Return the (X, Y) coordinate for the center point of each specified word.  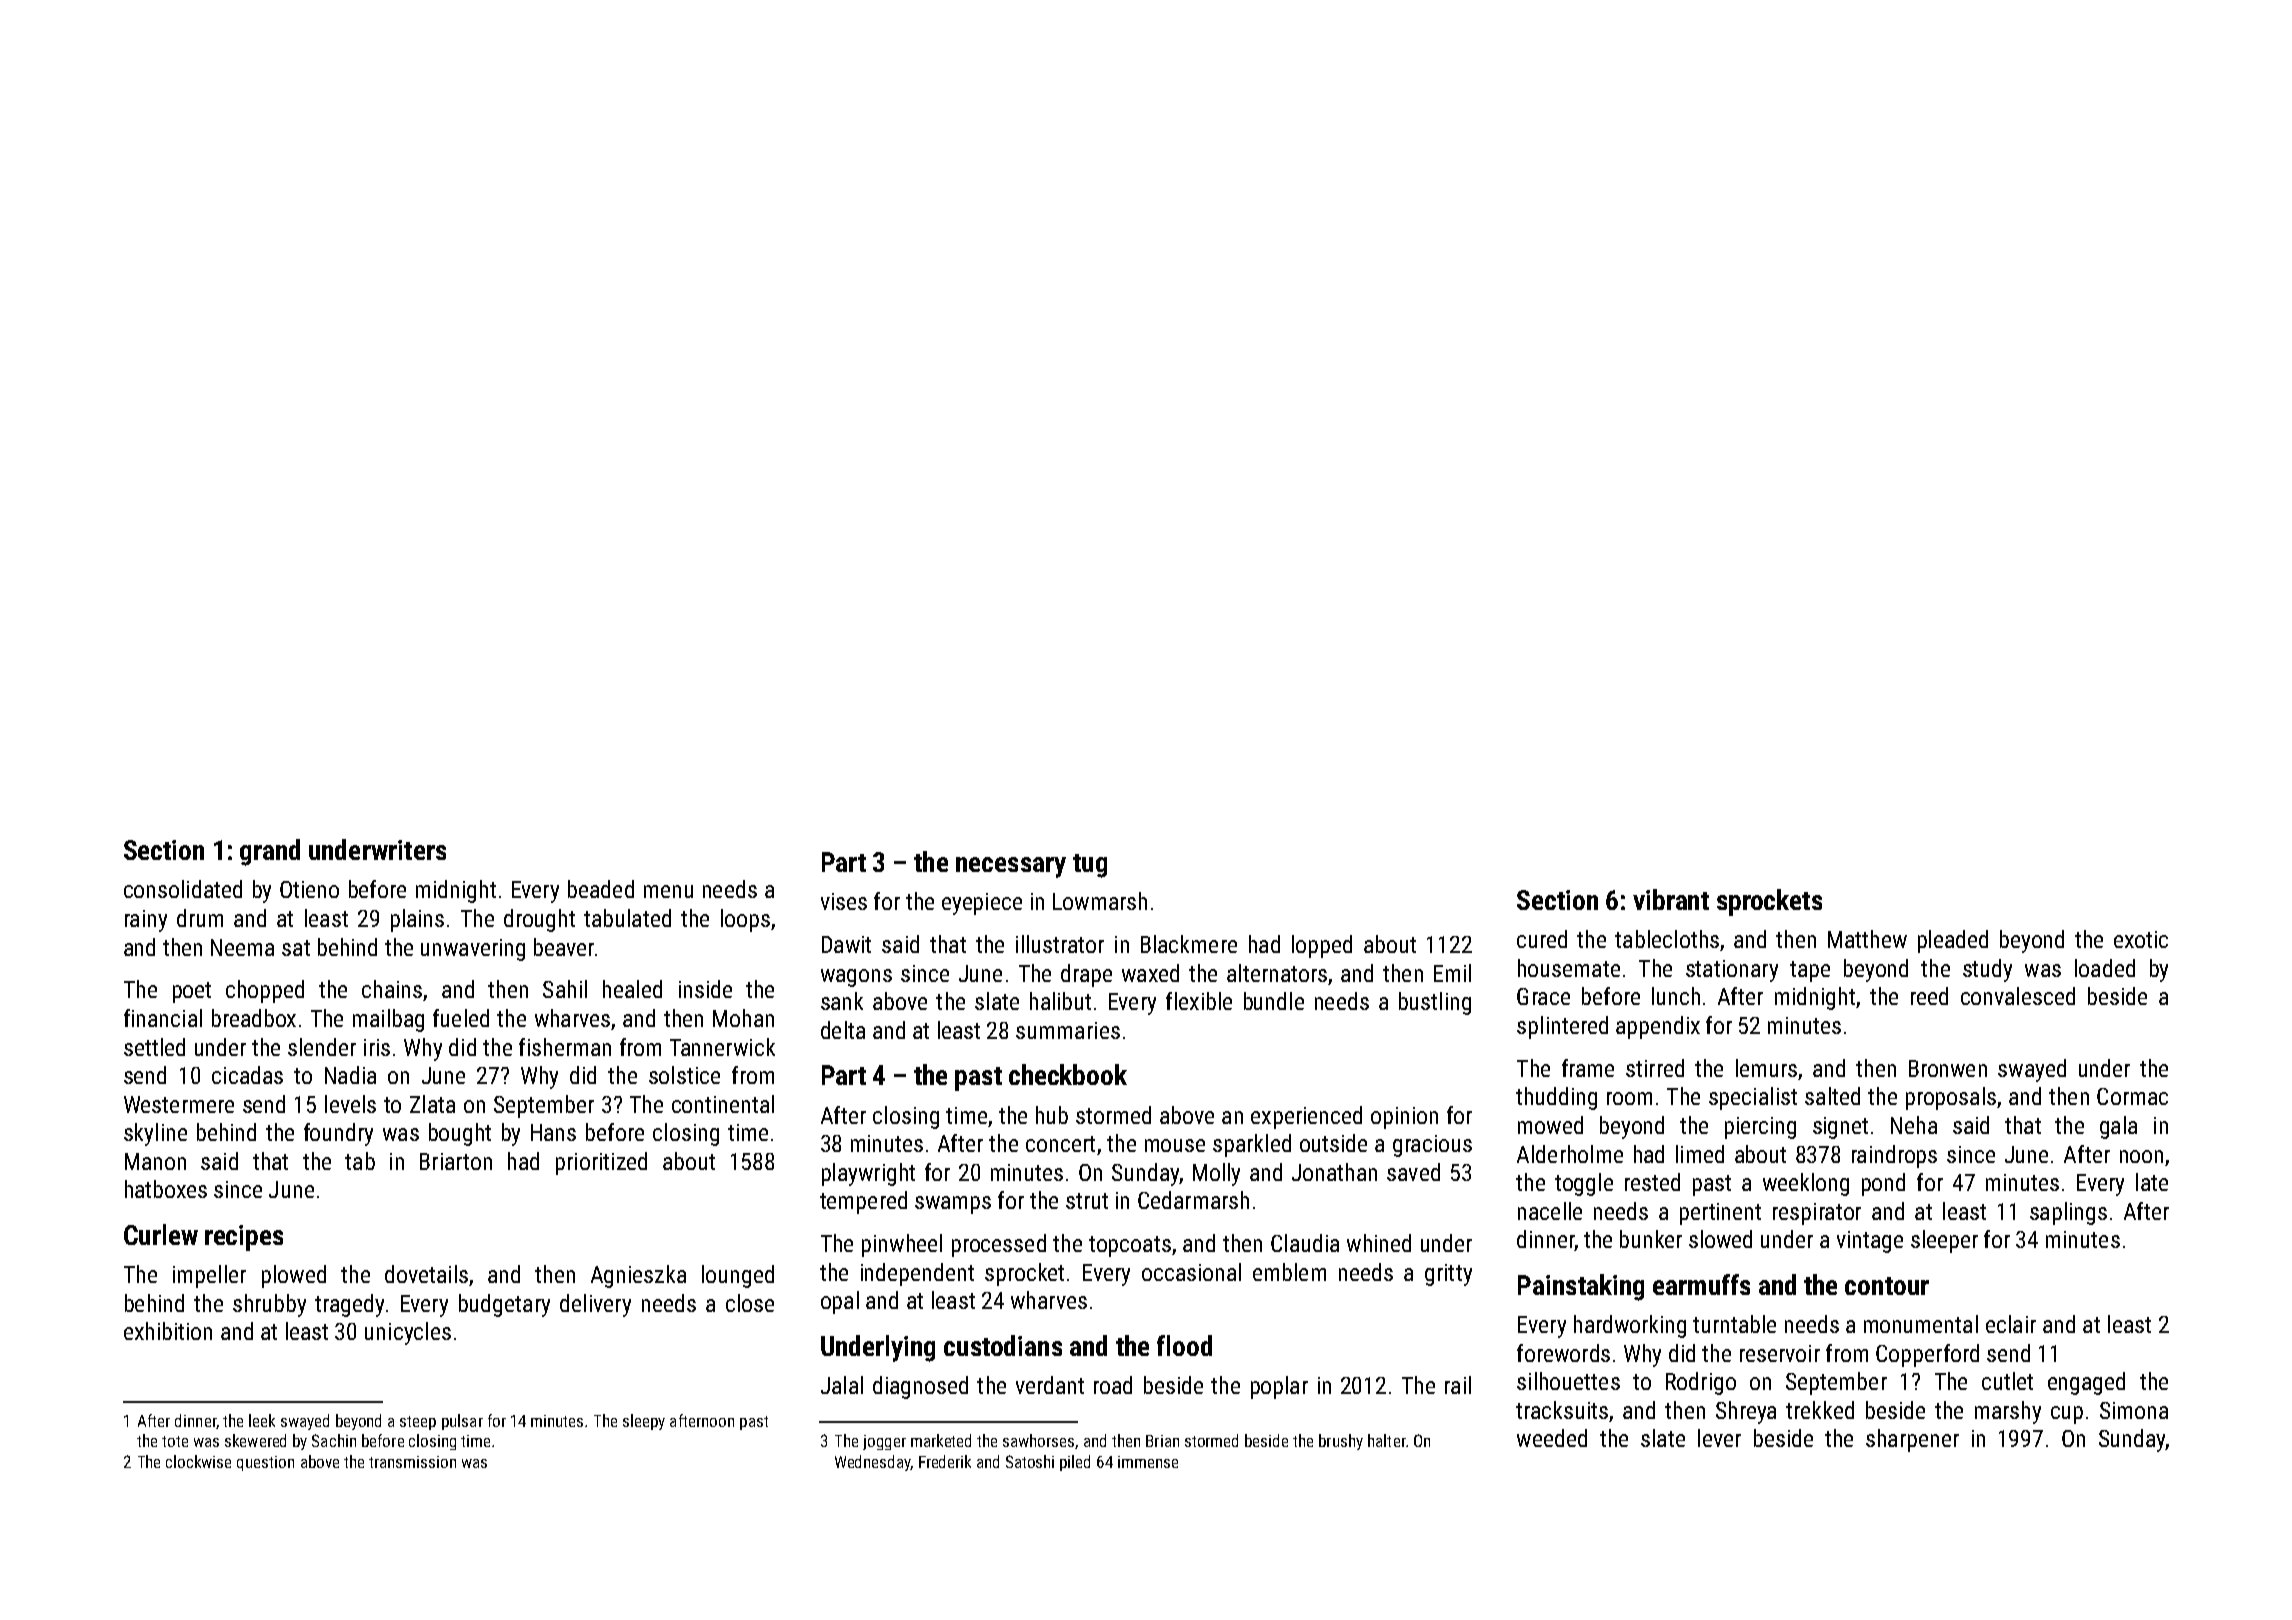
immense (1148, 1462)
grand (270, 852)
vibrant (1671, 899)
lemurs (1766, 1068)
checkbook (1068, 1074)
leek (262, 1420)
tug (1090, 866)
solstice (684, 1075)
